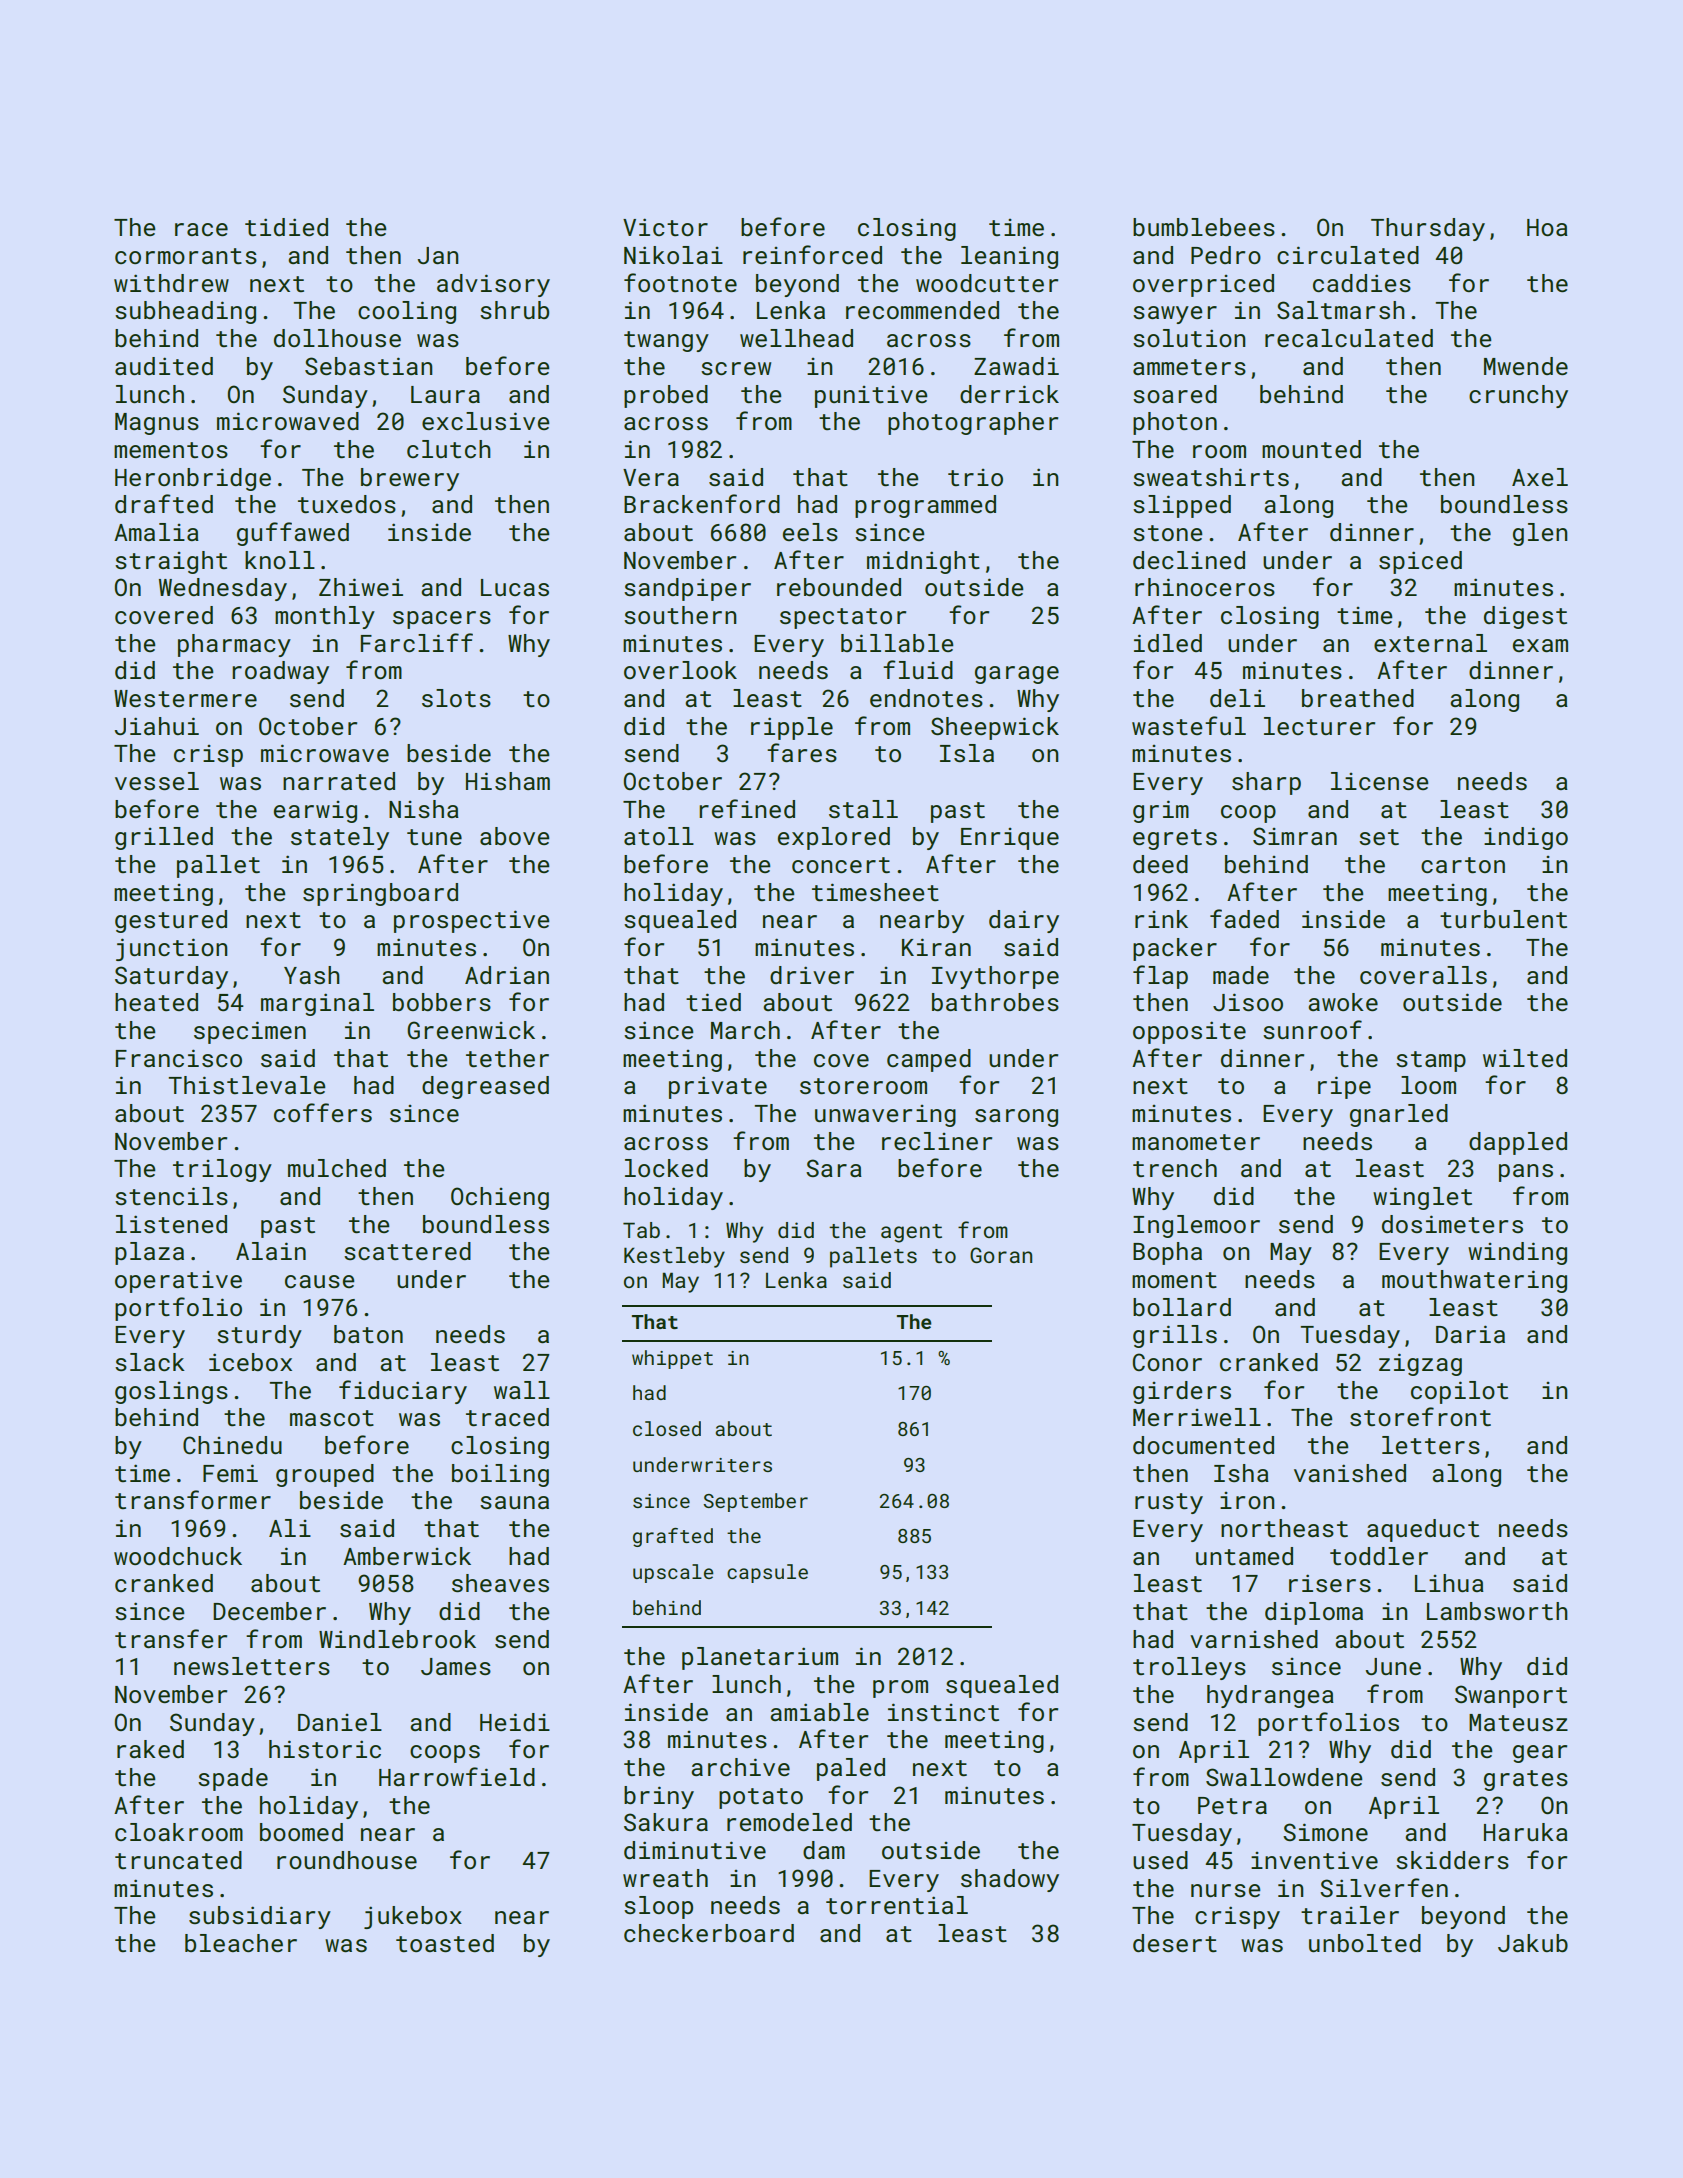 The width and height of the screenshot is (1683, 2178). What do you see at coordinates (1518, 396) in the screenshot?
I see `crunchy` at bounding box center [1518, 396].
